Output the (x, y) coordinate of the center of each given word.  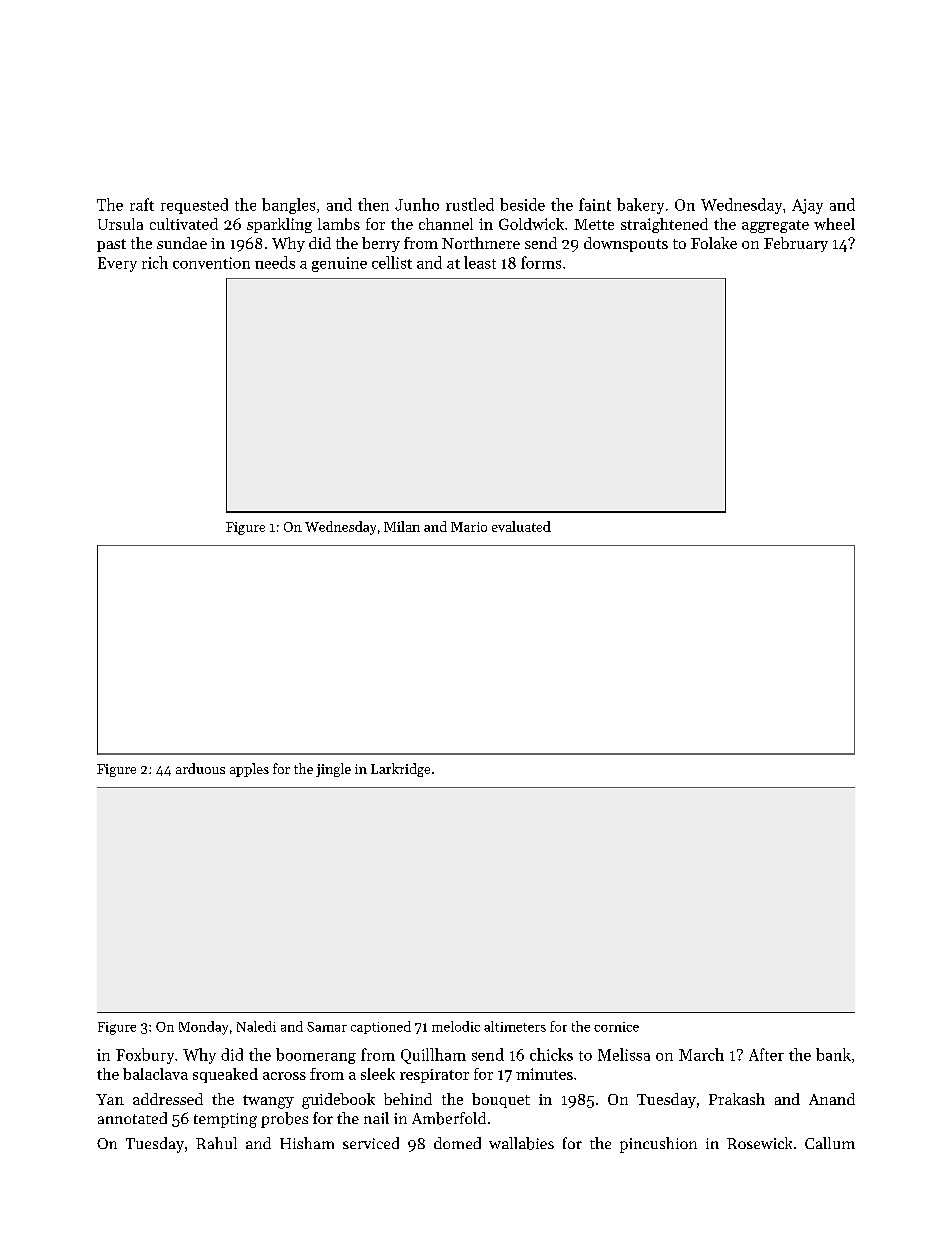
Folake (714, 243)
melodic (456, 1026)
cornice (616, 1027)
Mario (469, 527)
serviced (371, 1143)
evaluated (521, 526)
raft (142, 204)
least (480, 262)
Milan (402, 526)
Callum (830, 1143)
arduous (200, 768)
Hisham (307, 1143)
